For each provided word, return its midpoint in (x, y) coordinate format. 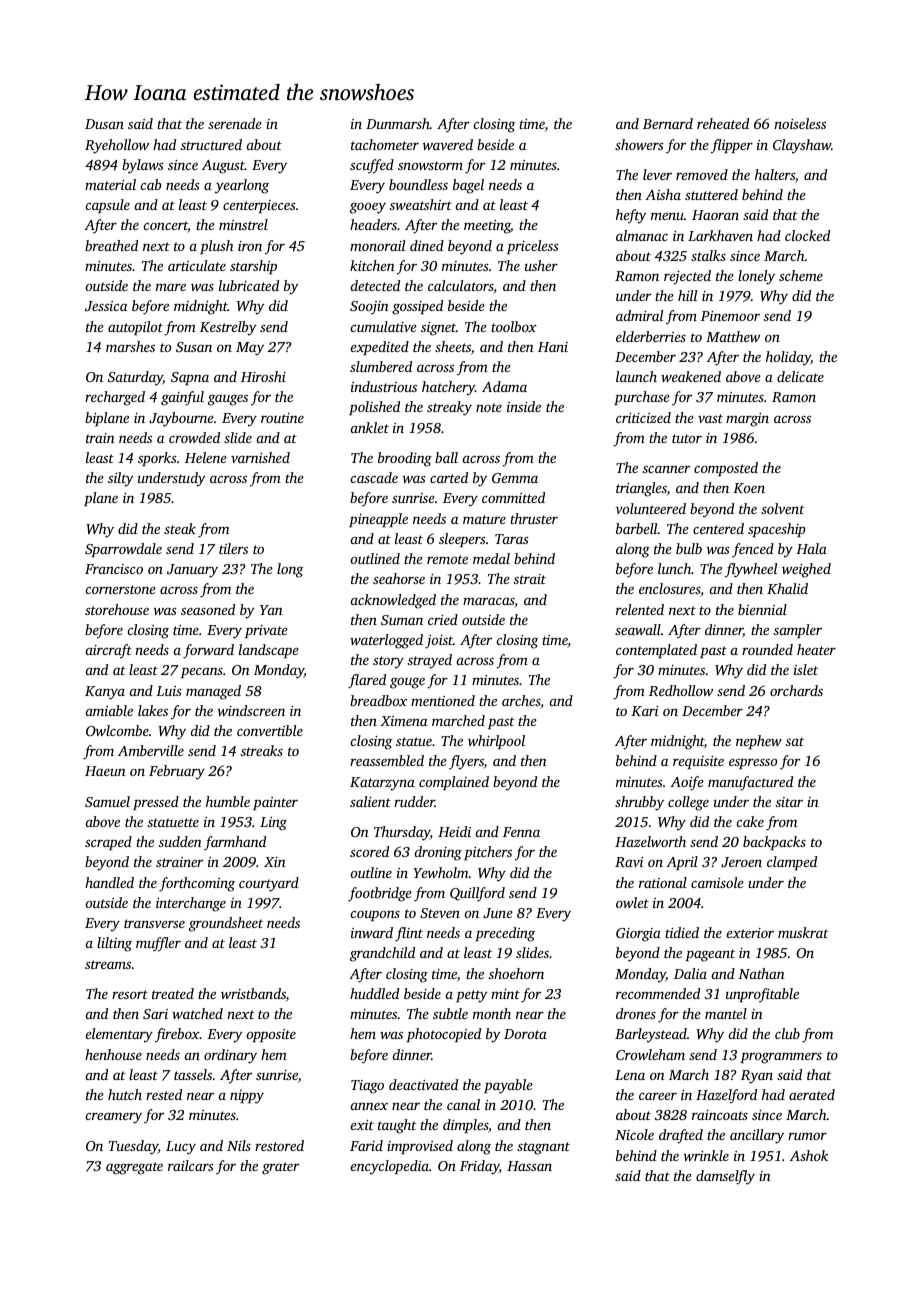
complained (454, 783)
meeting (487, 227)
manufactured (750, 783)
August (223, 167)
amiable (109, 710)
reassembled (387, 760)
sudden (180, 841)
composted (726, 469)
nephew (759, 742)
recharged (115, 398)
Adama (504, 386)
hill (687, 295)
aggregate (134, 1168)
